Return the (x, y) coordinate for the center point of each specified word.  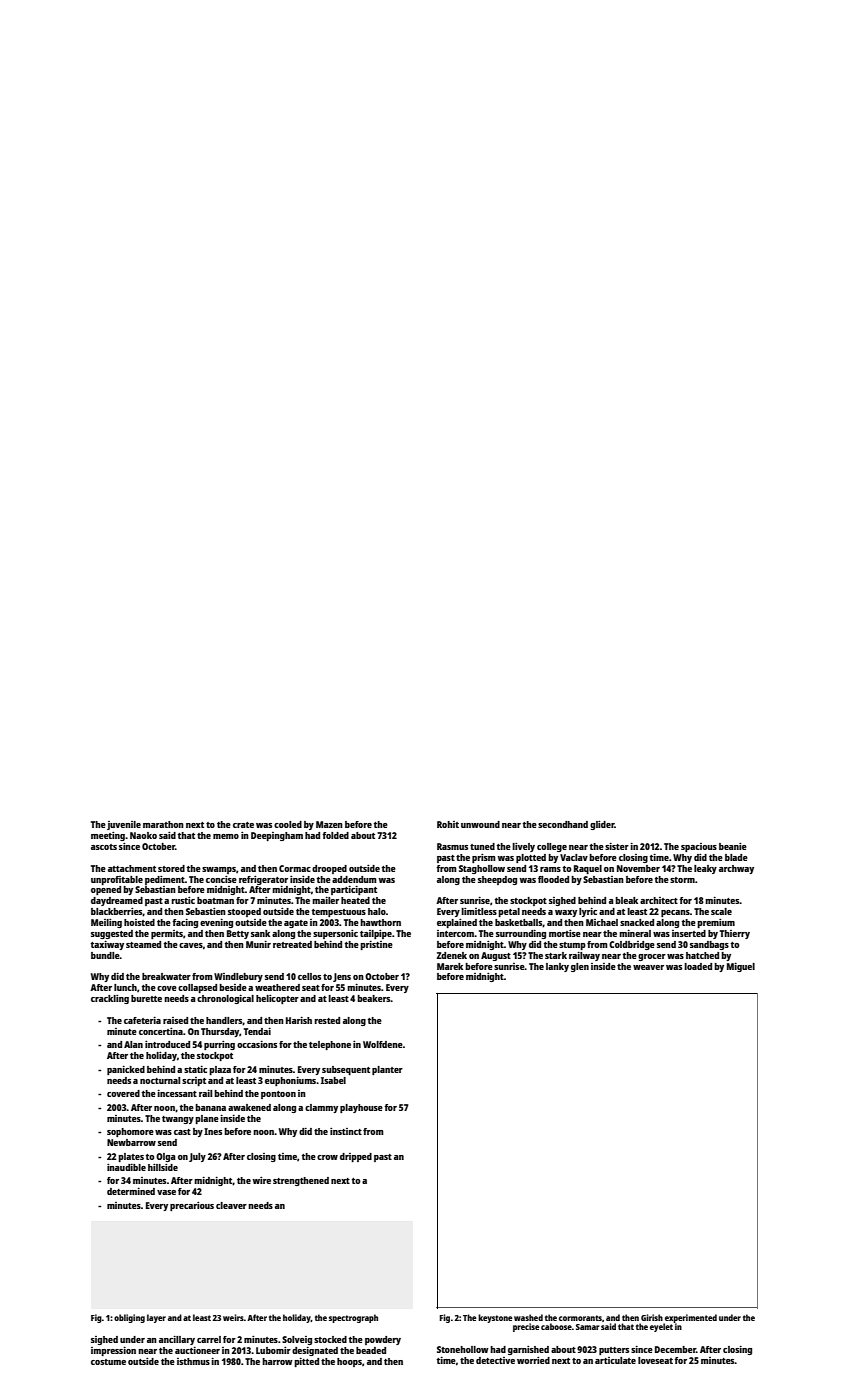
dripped (356, 1157)
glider (602, 825)
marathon (163, 824)
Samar (587, 1327)
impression (113, 1351)
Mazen (329, 824)
